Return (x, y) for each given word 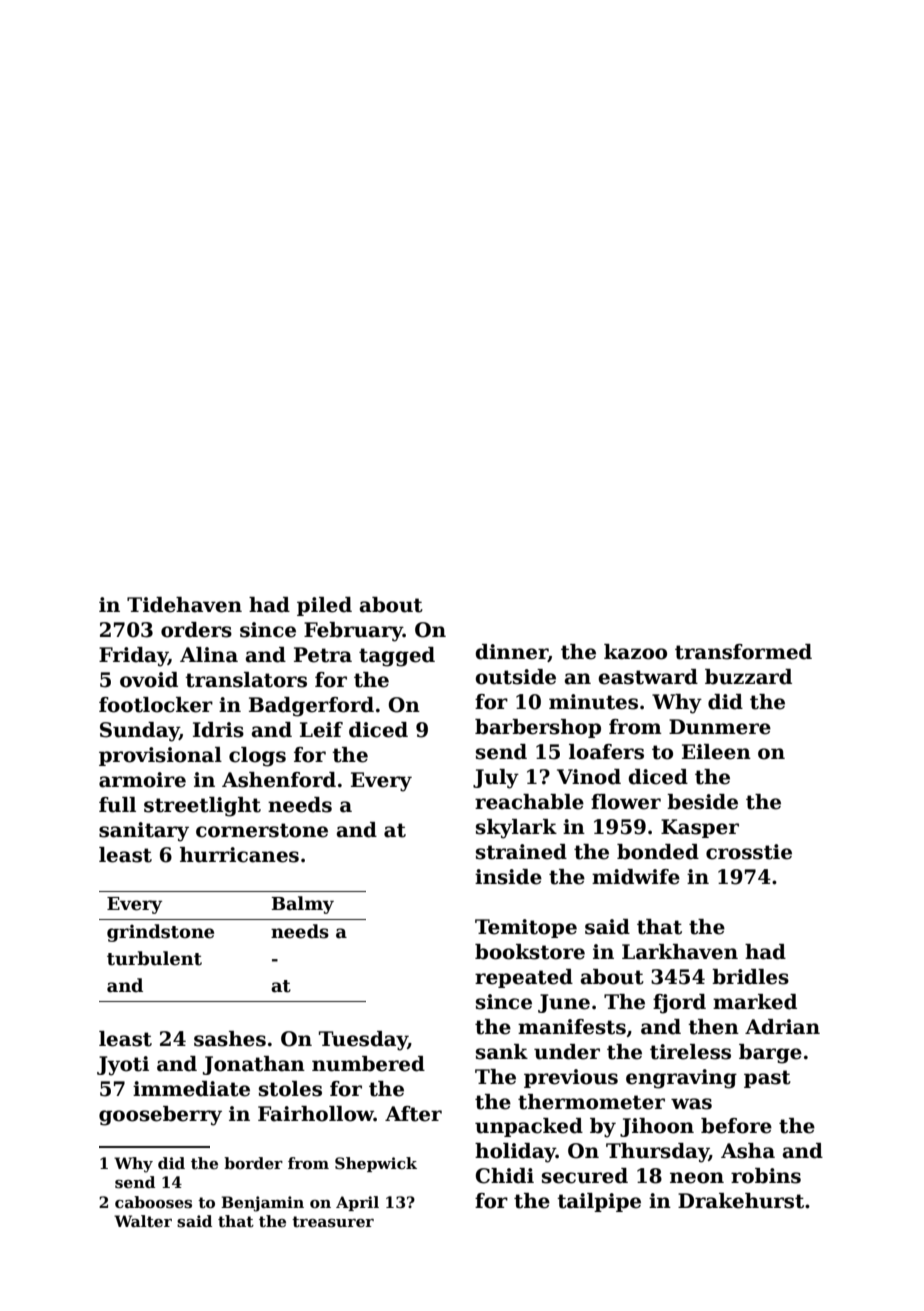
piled (324, 606)
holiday (515, 1153)
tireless (690, 1052)
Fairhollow (316, 1114)
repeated (524, 978)
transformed (743, 652)
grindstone (160, 933)
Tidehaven (184, 605)
